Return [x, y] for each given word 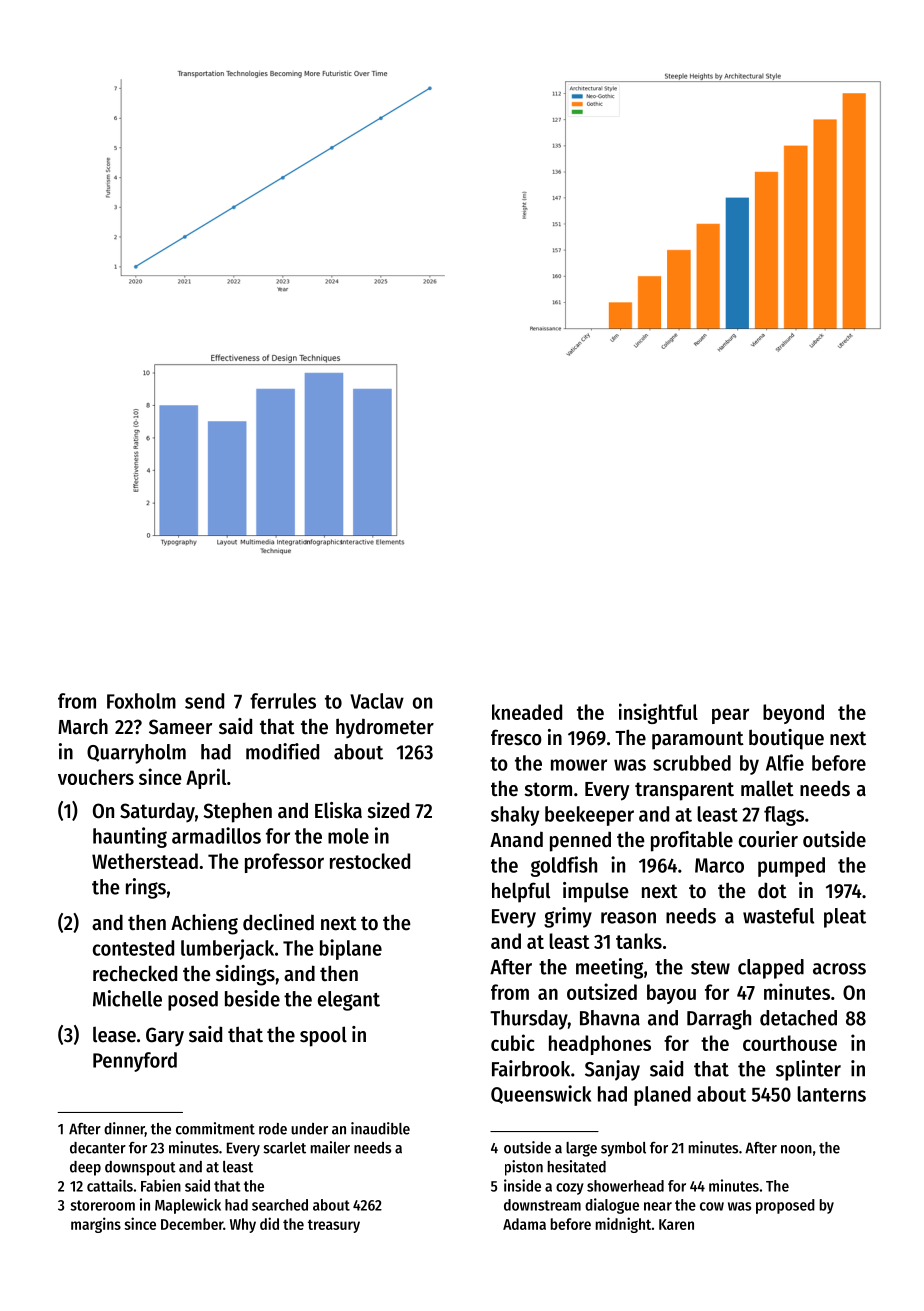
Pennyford [135, 1062]
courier [768, 839]
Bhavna [610, 1018]
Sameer [180, 727]
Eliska [338, 810]
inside [522, 1185]
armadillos [216, 835]
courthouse [790, 1043]
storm [548, 789]
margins [96, 1225]
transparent [684, 791]
